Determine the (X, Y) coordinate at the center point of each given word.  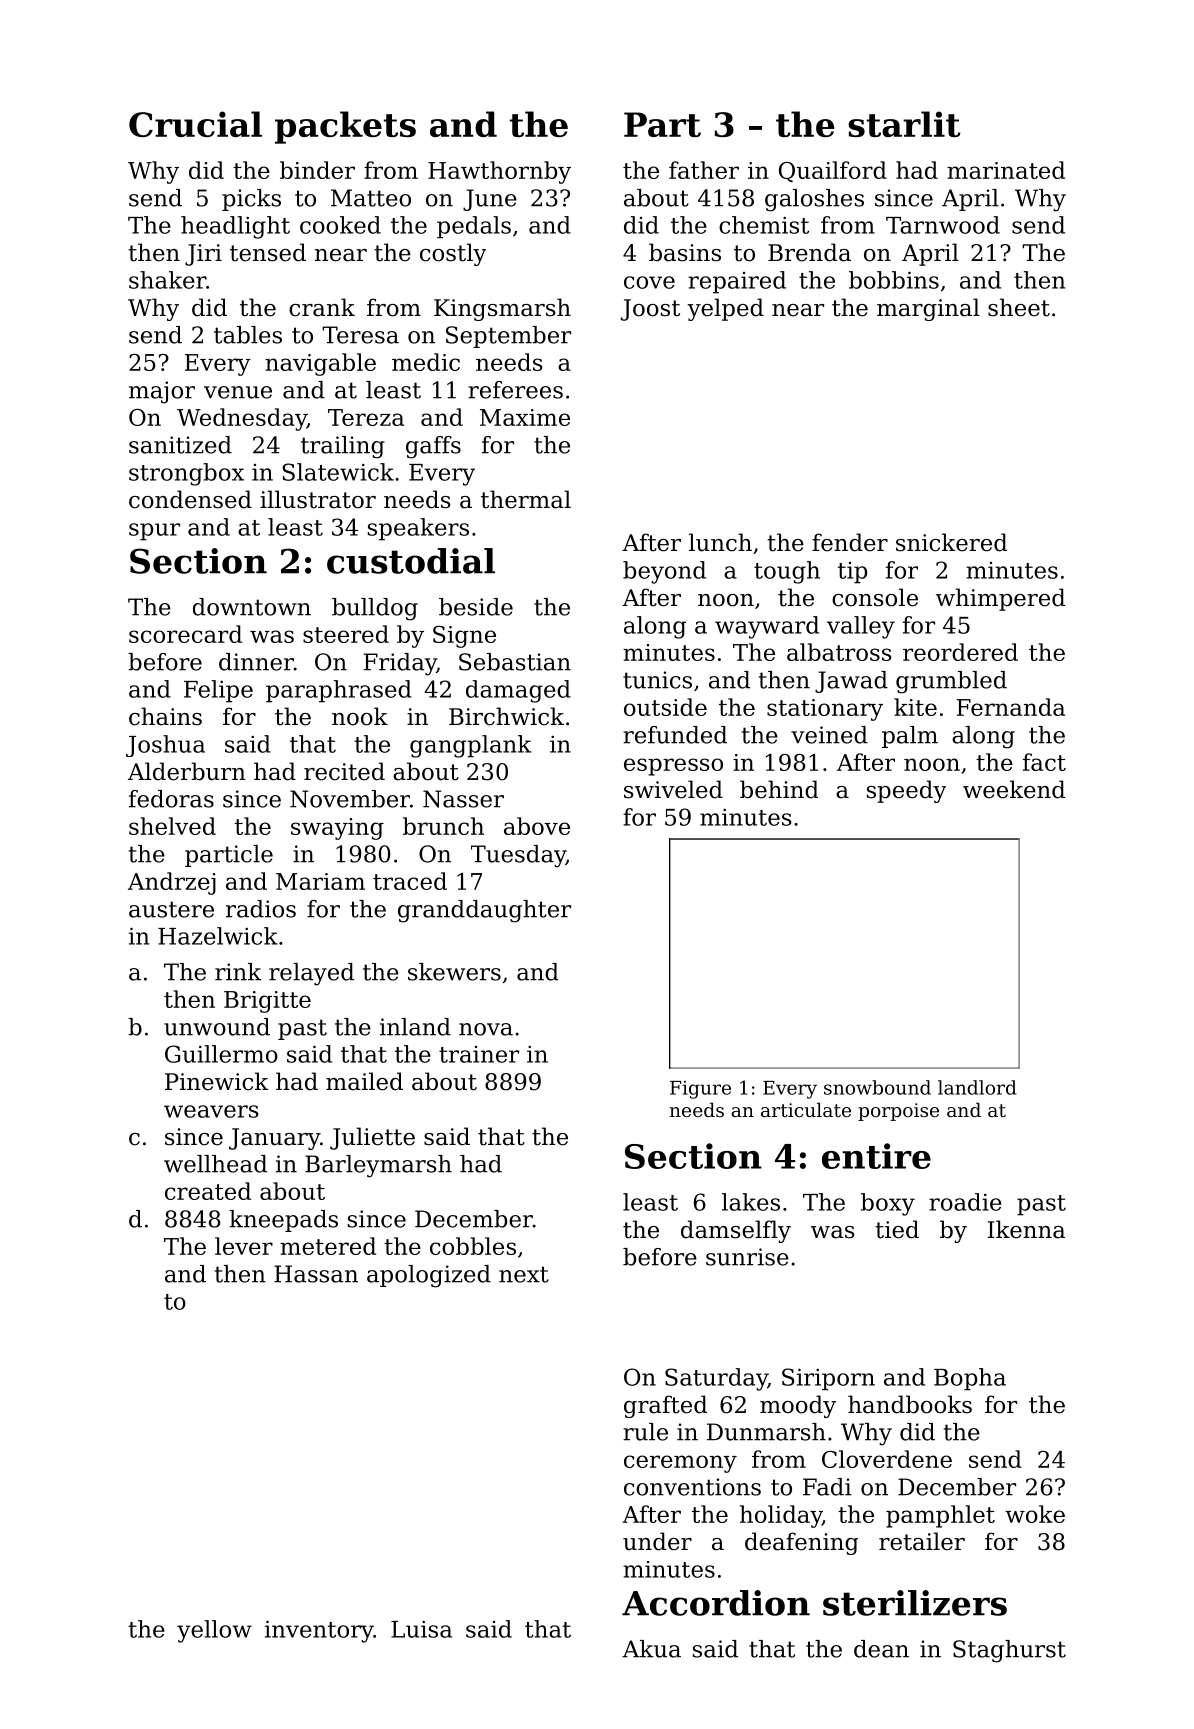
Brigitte (267, 1002)
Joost (650, 310)
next (524, 1274)
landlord (977, 1087)
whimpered (1000, 599)
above (537, 826)
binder (317, 170)
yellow (214, 1631)
